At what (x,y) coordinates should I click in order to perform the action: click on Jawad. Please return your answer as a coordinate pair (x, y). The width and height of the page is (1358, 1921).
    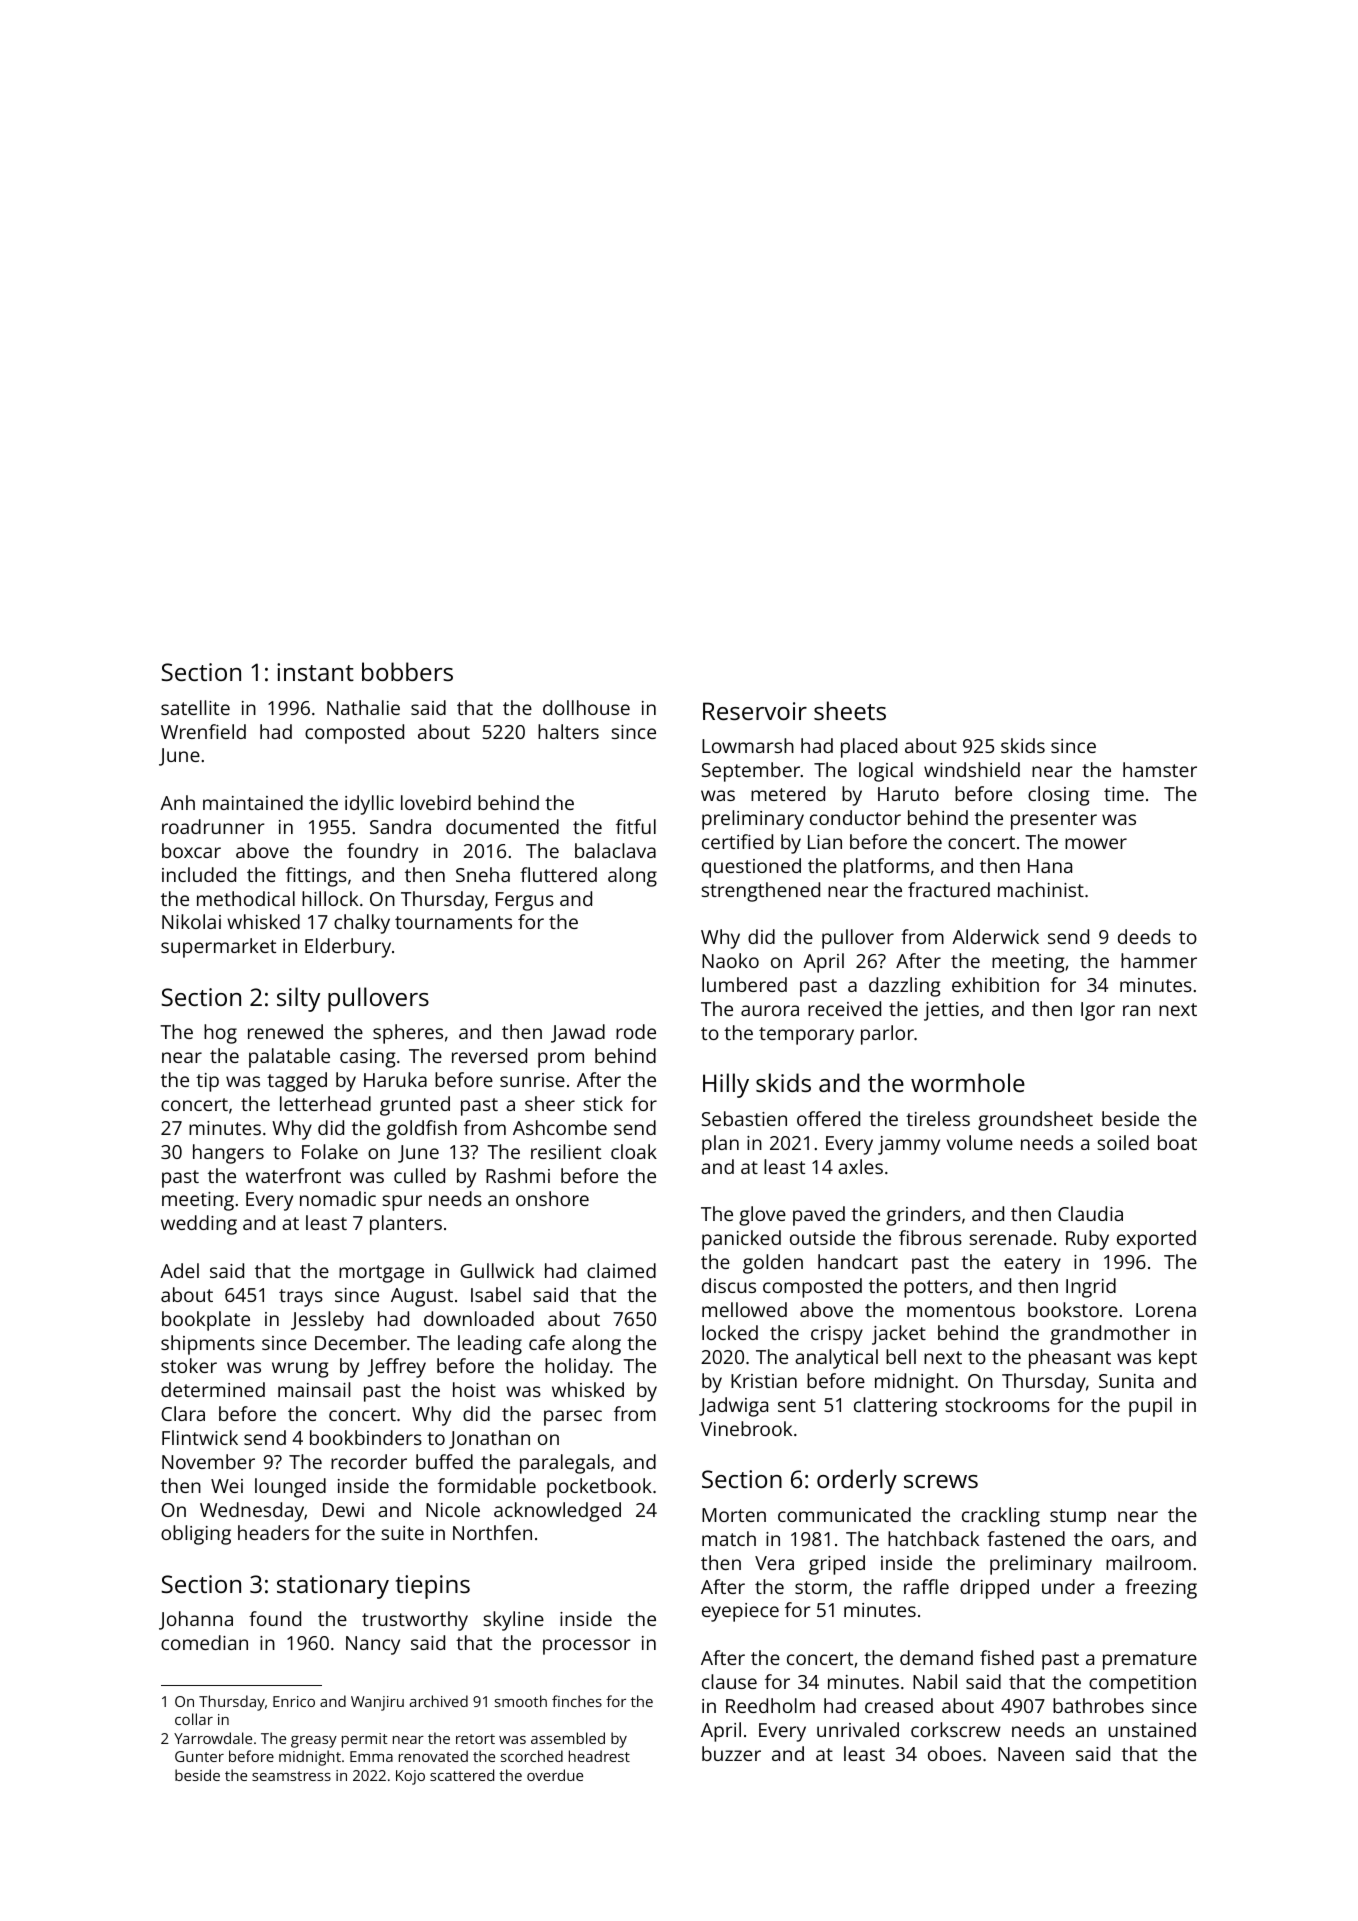
    Looking at the image, I should click on (578, 1033).
